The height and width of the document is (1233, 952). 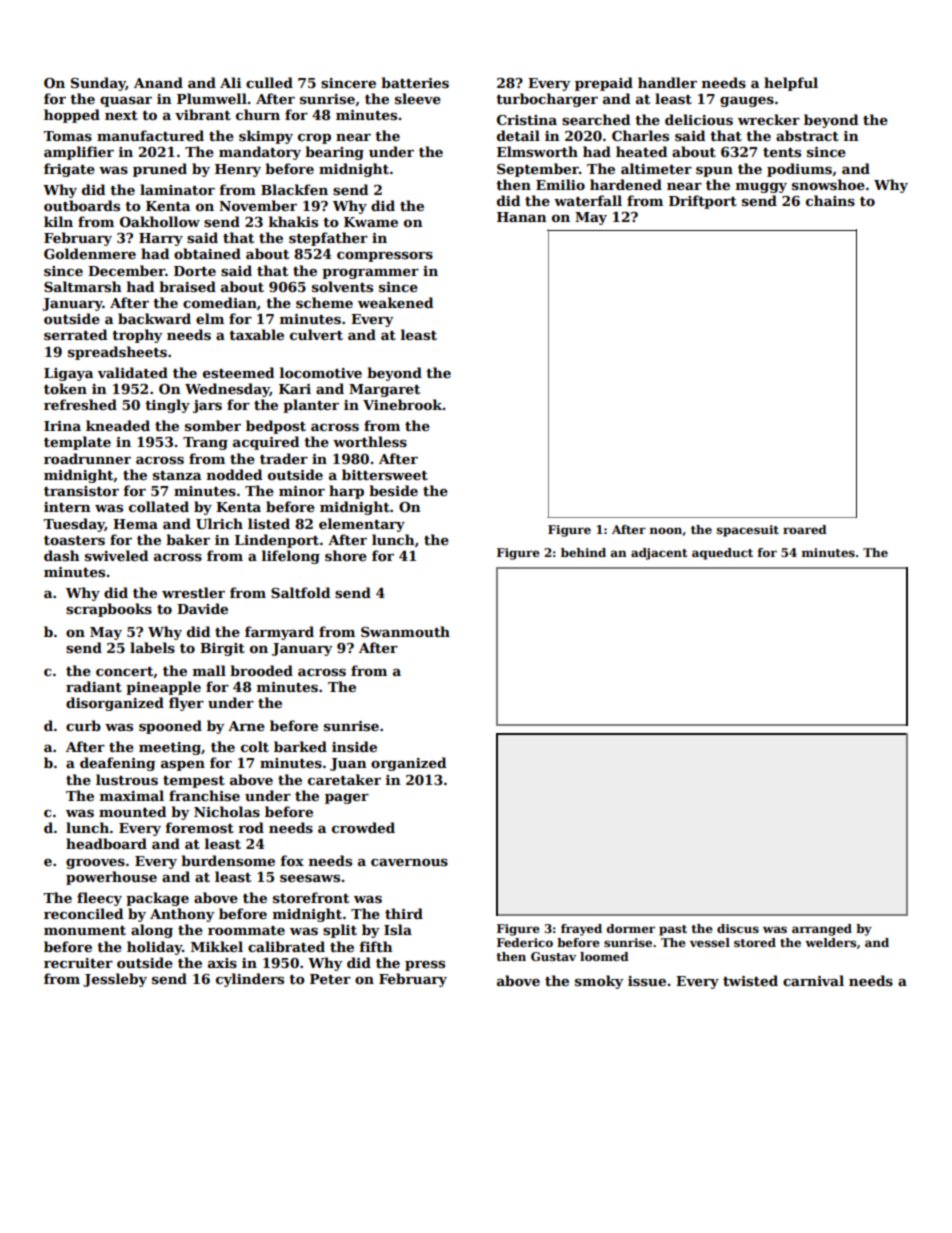 I want to click on batteries, so click(x=415, y=82).
